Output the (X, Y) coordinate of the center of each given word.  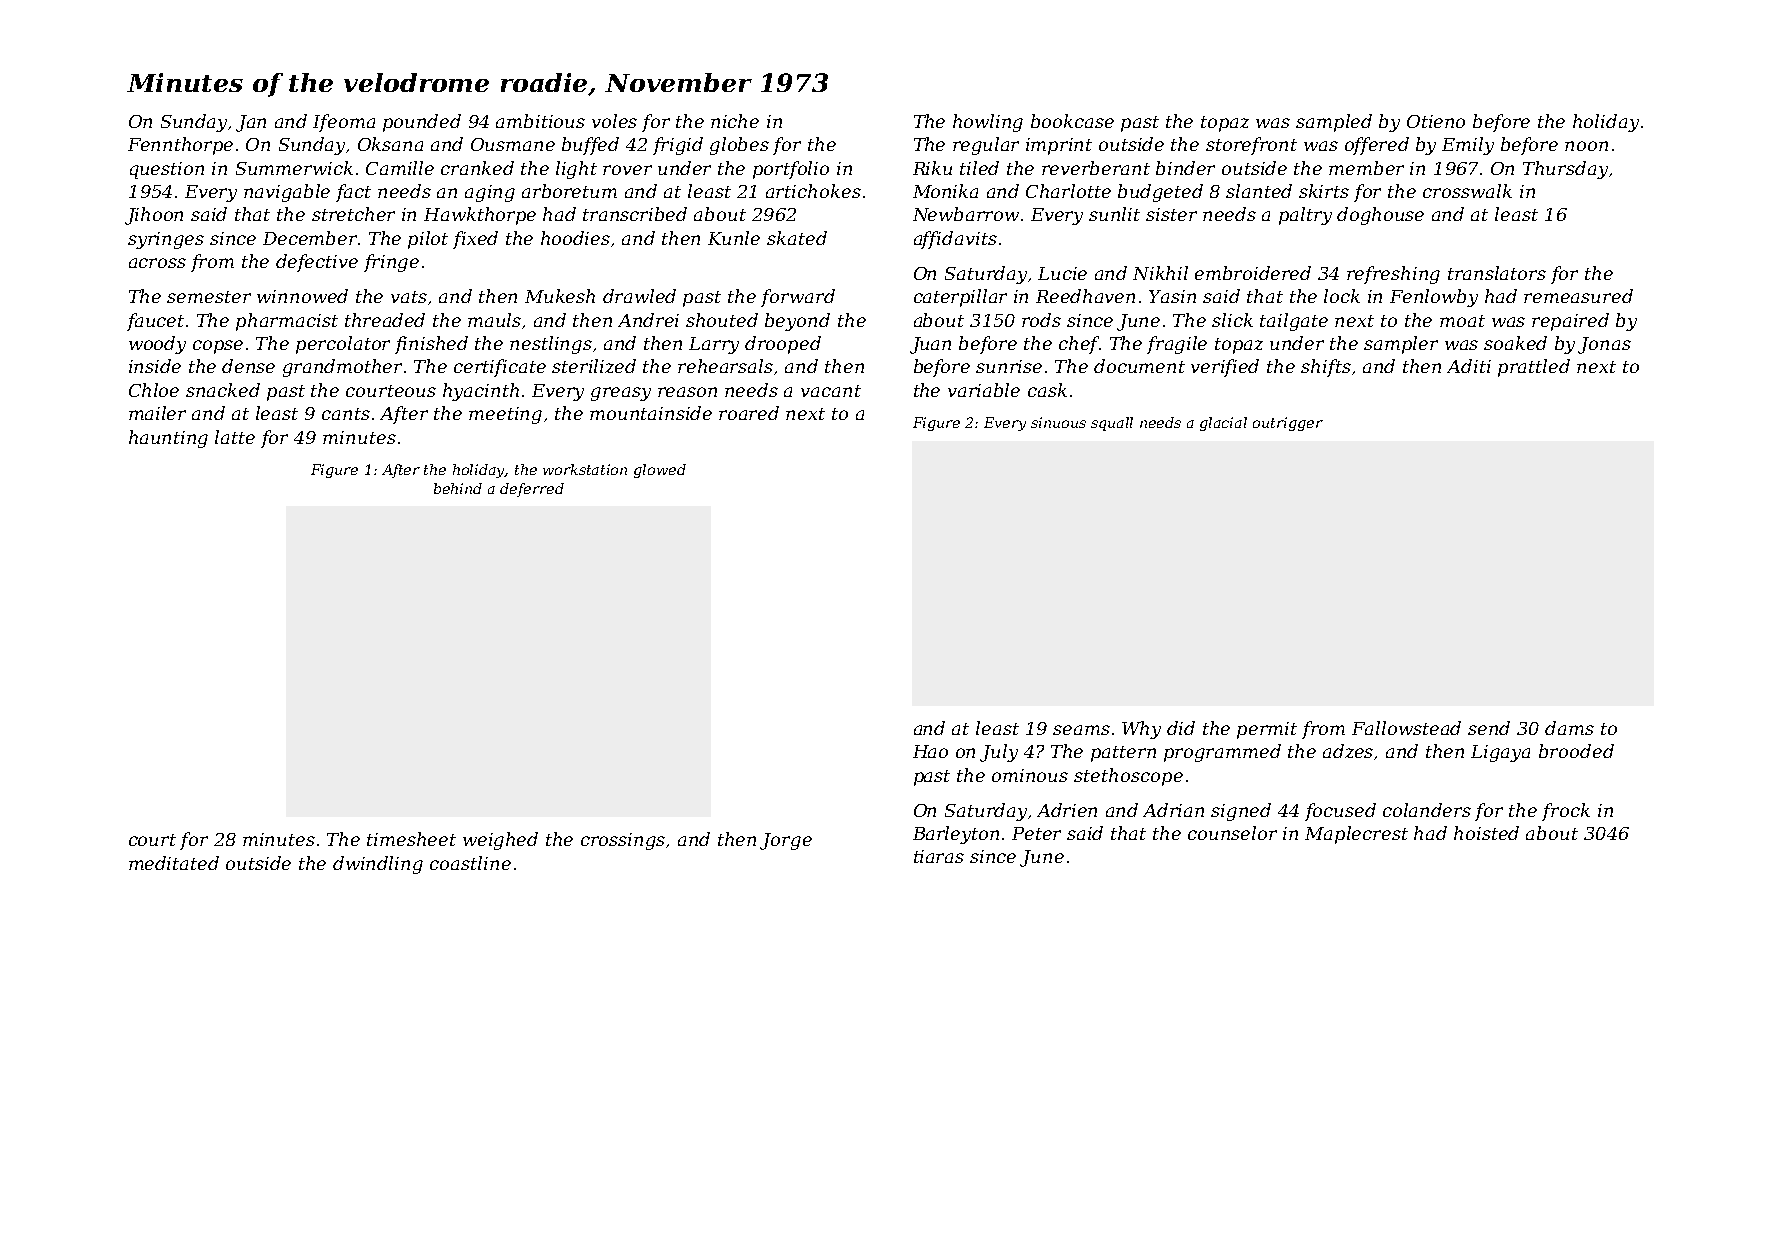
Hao (930, 751)
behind (458, 488)
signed (1241, 812)
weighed (500, 841)
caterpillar (960, 298)
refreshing (1393, 275)
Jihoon (154, 216)
